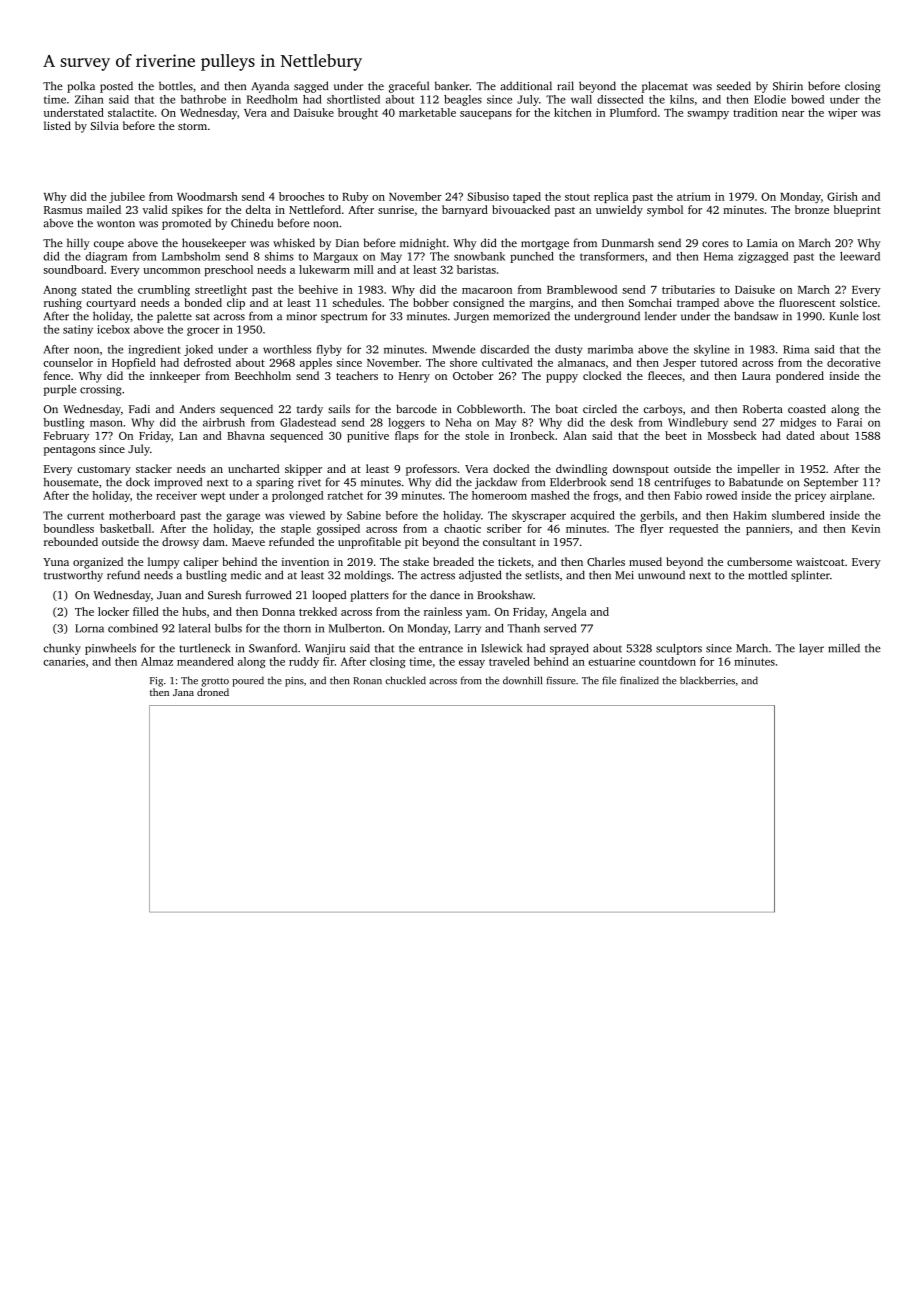  Describe the element at coordinates (427, 112) in the screenshot. I see `marketable` at that location.
